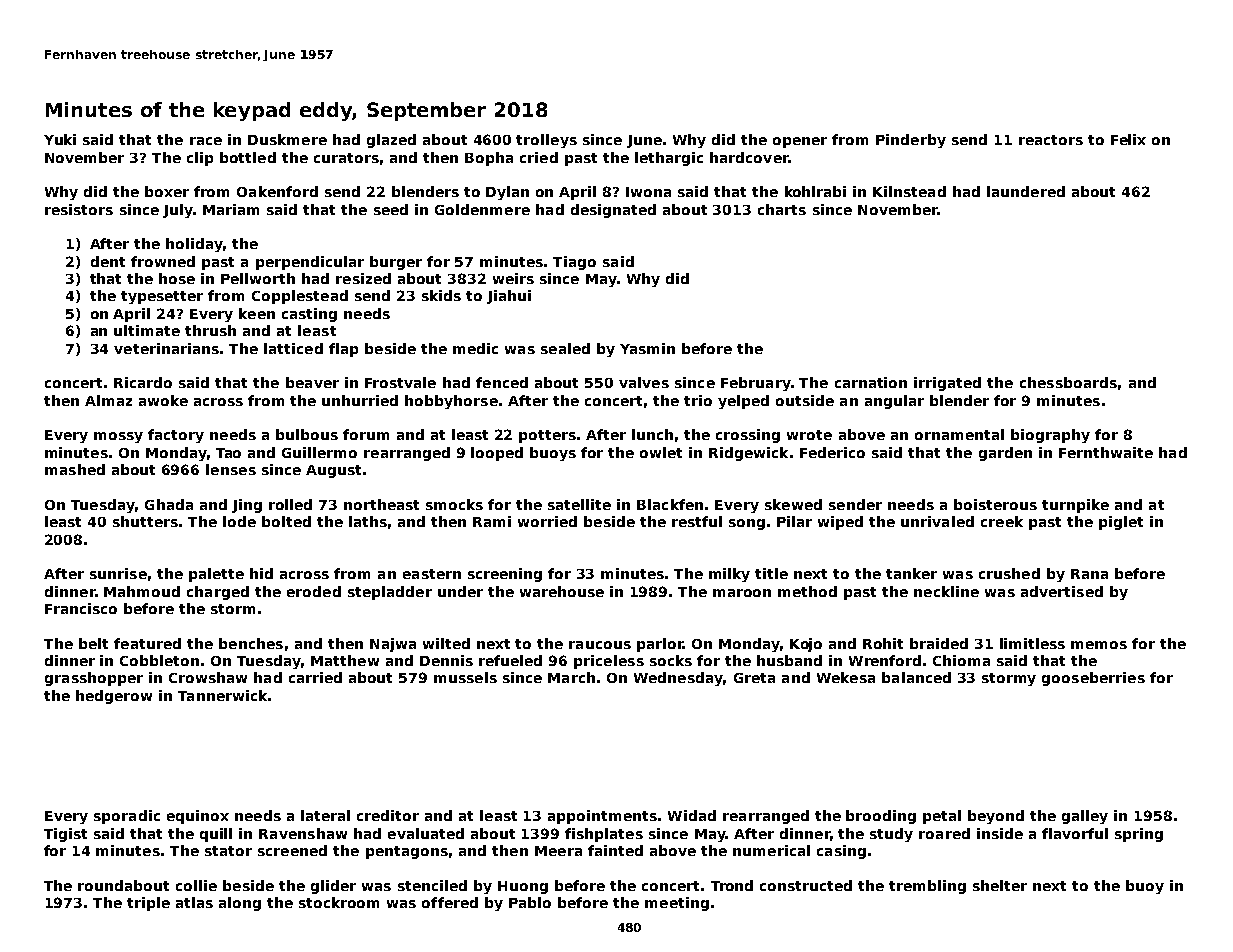 The width and height of the screenshot is (1233, 952). Describe the element at coordinates (206, 141) in the screenshot. I see `race` at that location.
